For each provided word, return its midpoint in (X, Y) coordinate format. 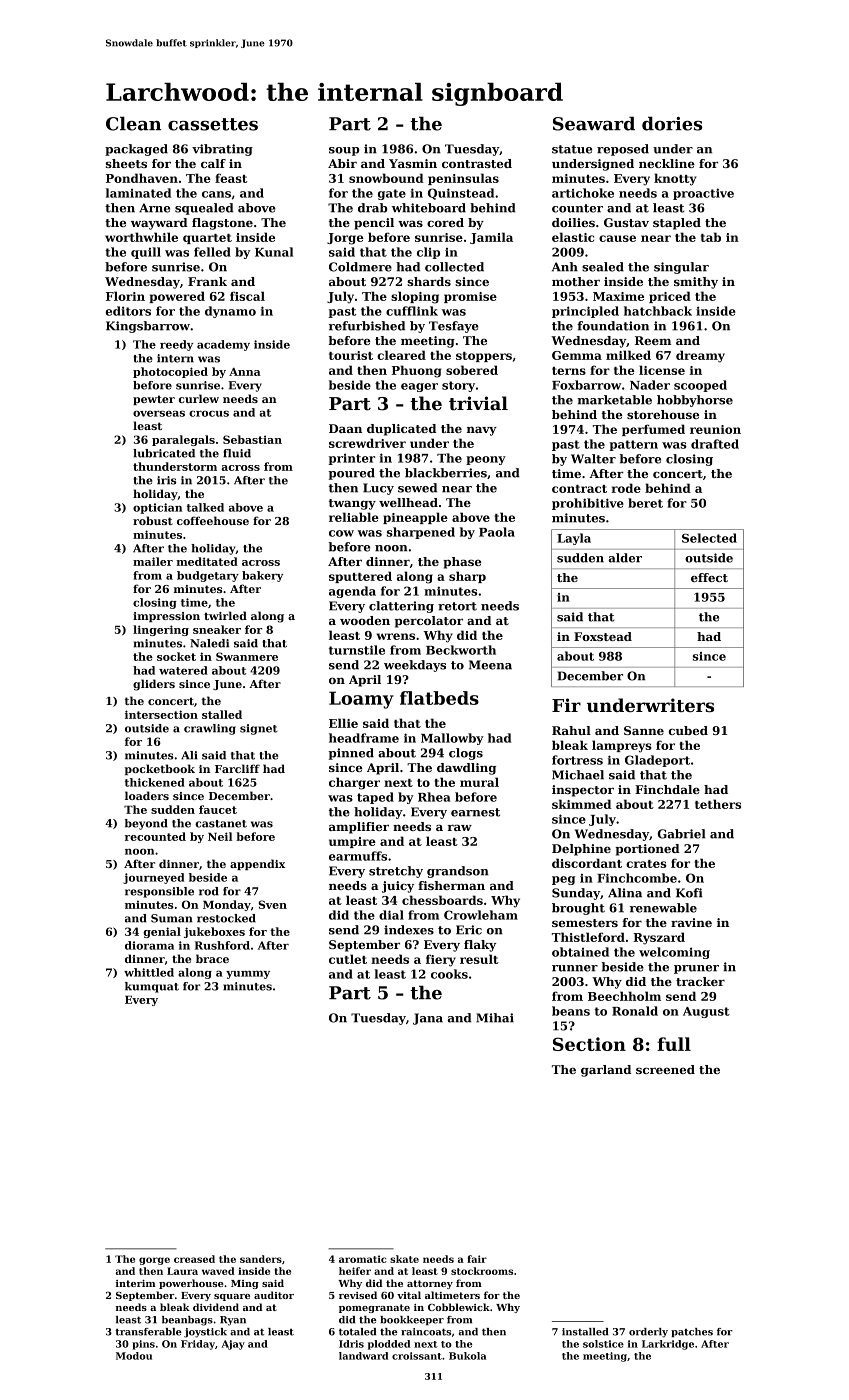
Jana (428, 1019)
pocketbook (160, 769)
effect (709, 577)
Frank (207, 281)
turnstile (357, 650)
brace (212, 958)
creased (194, 1259)
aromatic (362, 1259)
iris (166, 480)
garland (606, 1071)
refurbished (367, 326)
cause (617, 238)
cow (341, 533)
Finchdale (667, 789)
